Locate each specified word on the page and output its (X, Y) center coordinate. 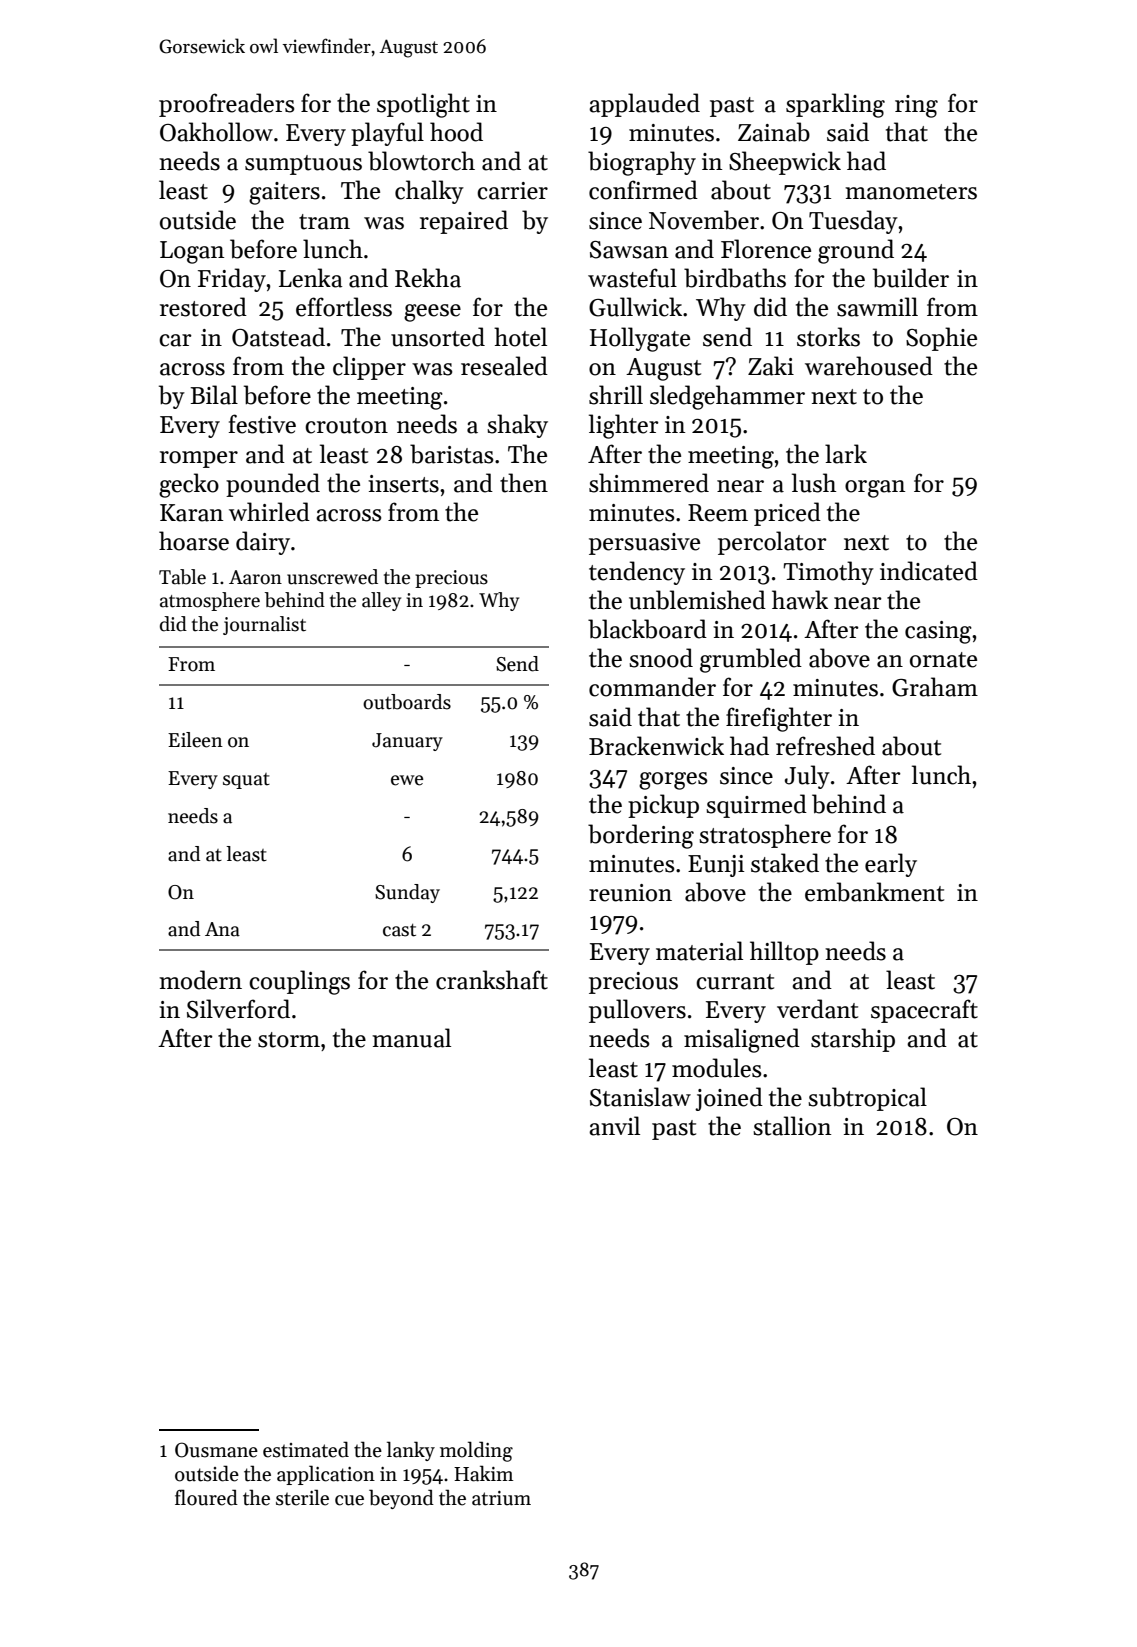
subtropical (867, 1099)
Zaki (771, 366)
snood (661, 658)
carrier (512, 191)
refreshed (825, 746)
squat (246, 781)
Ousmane (216, 1450)
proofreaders (226, 105)
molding (476, 1451)
